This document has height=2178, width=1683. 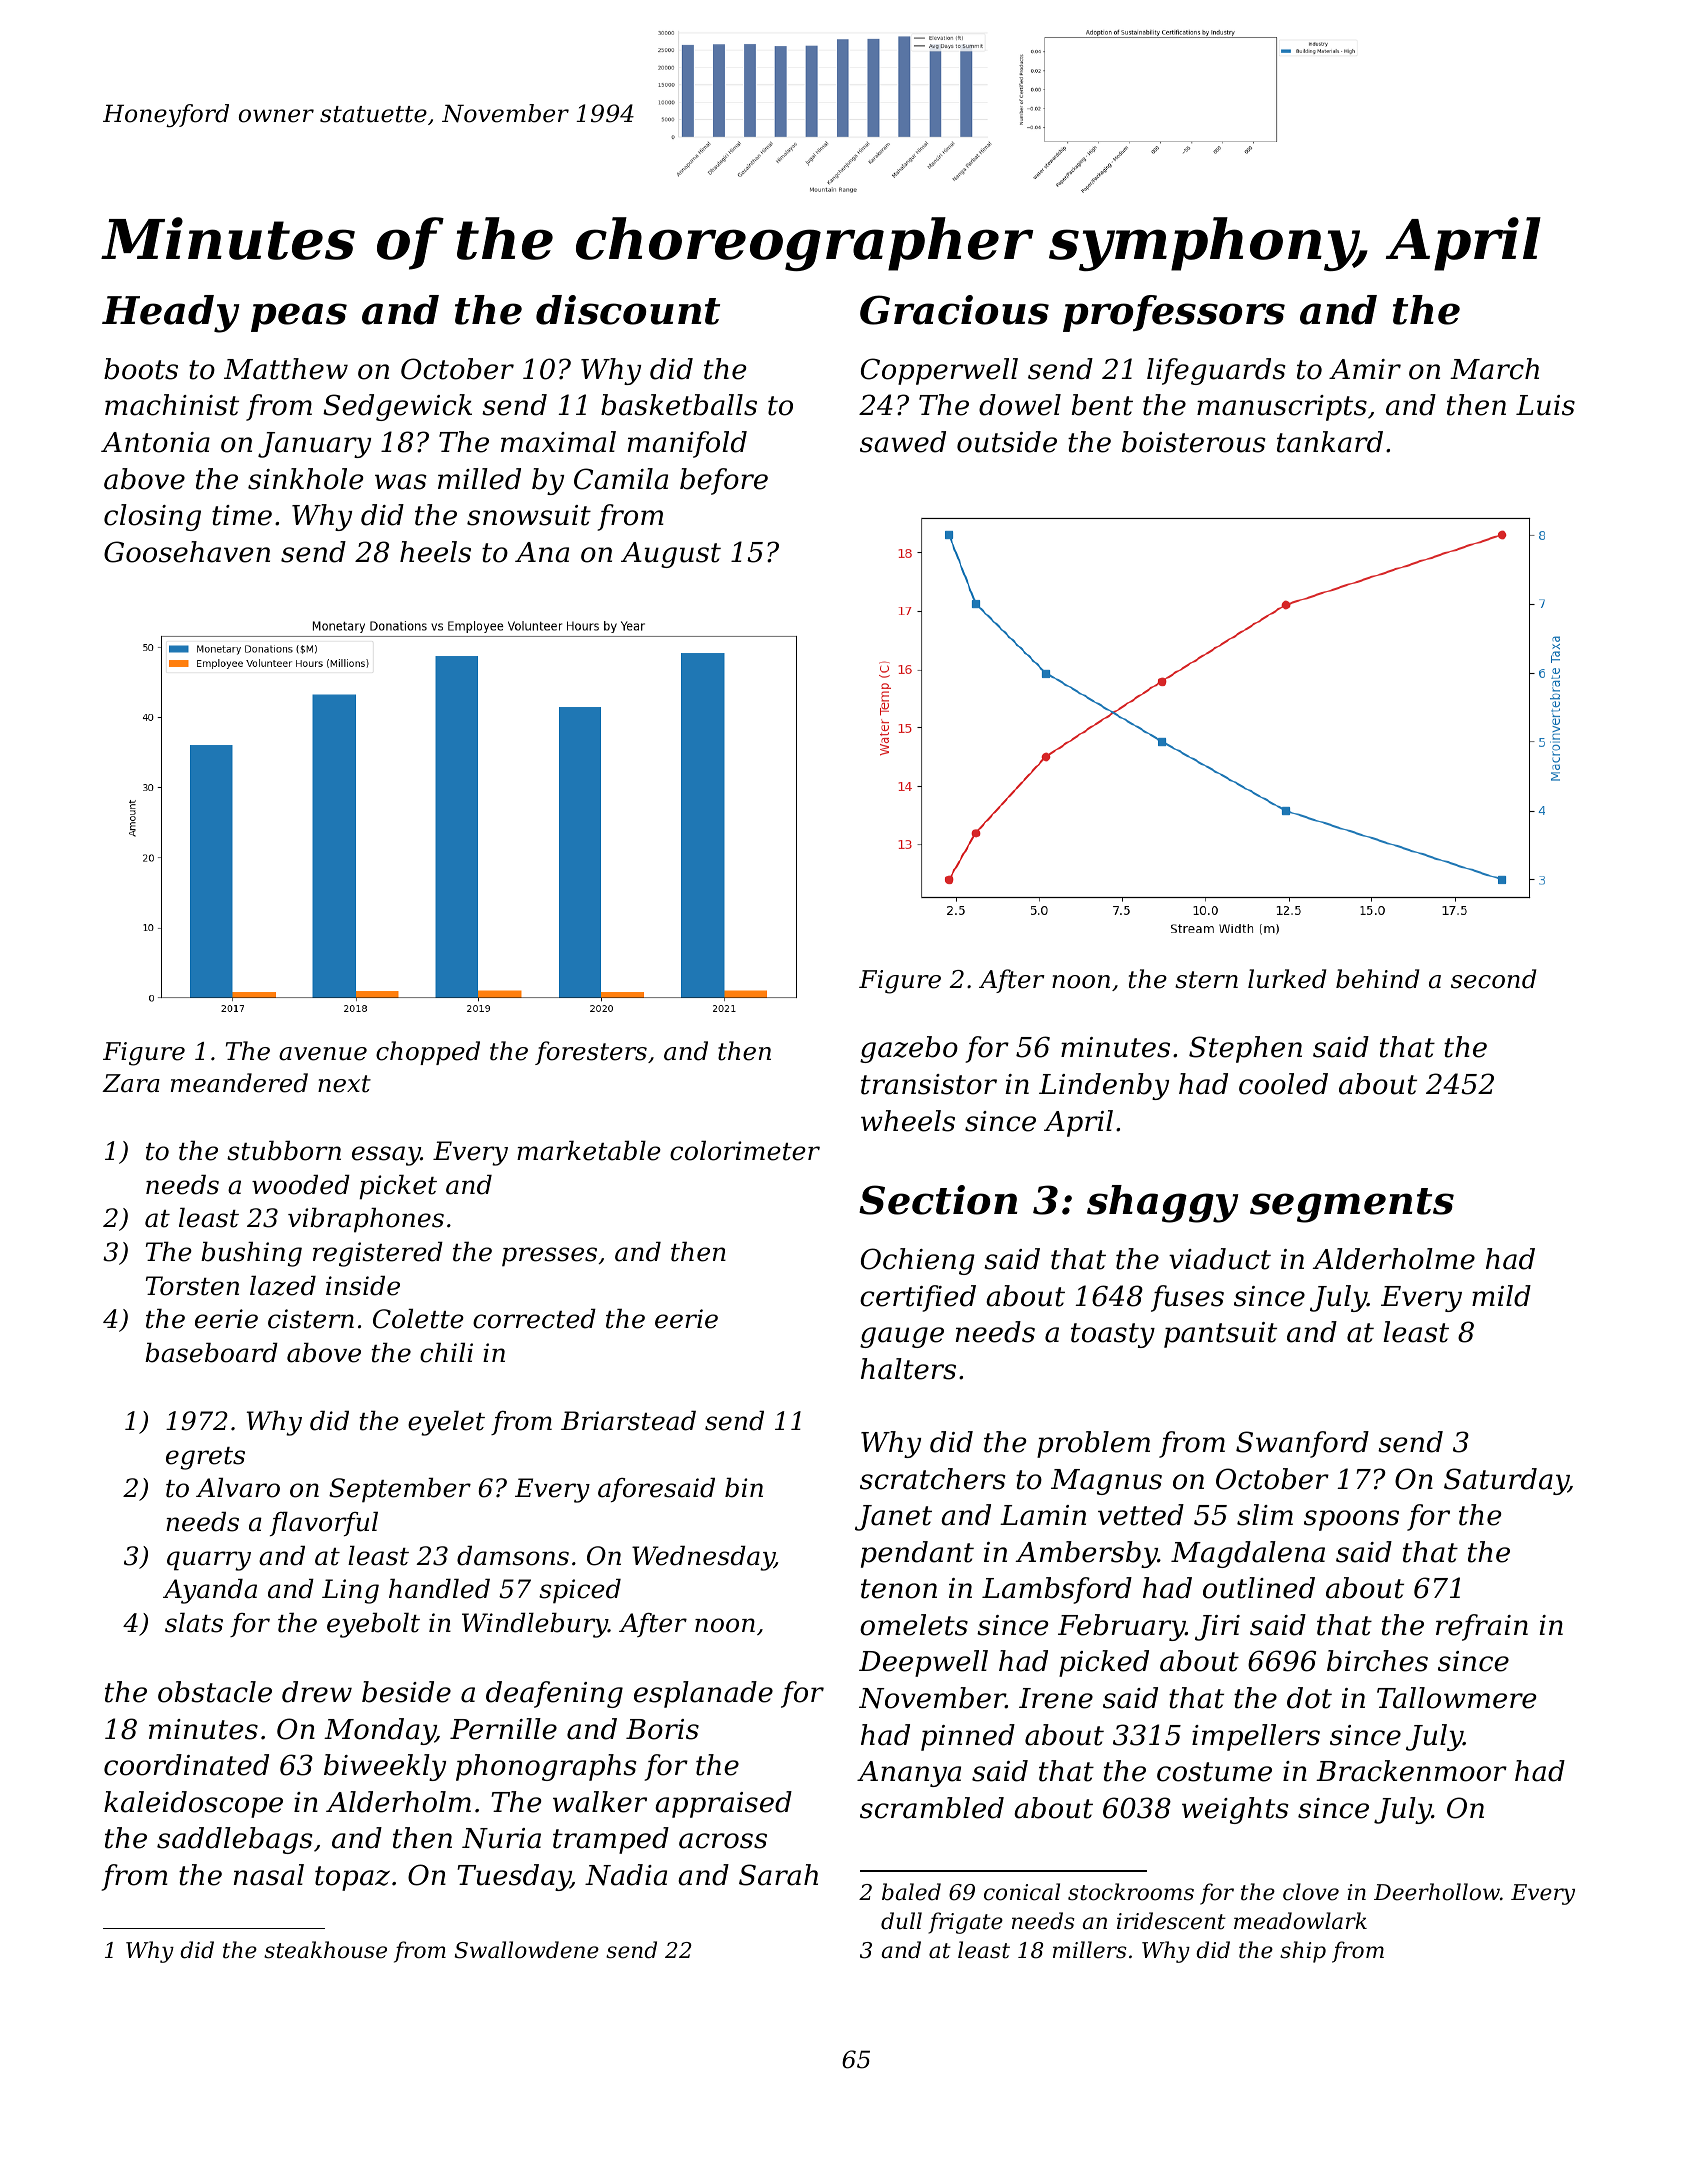 I want to click on boots, so click(x=141, y=369).
